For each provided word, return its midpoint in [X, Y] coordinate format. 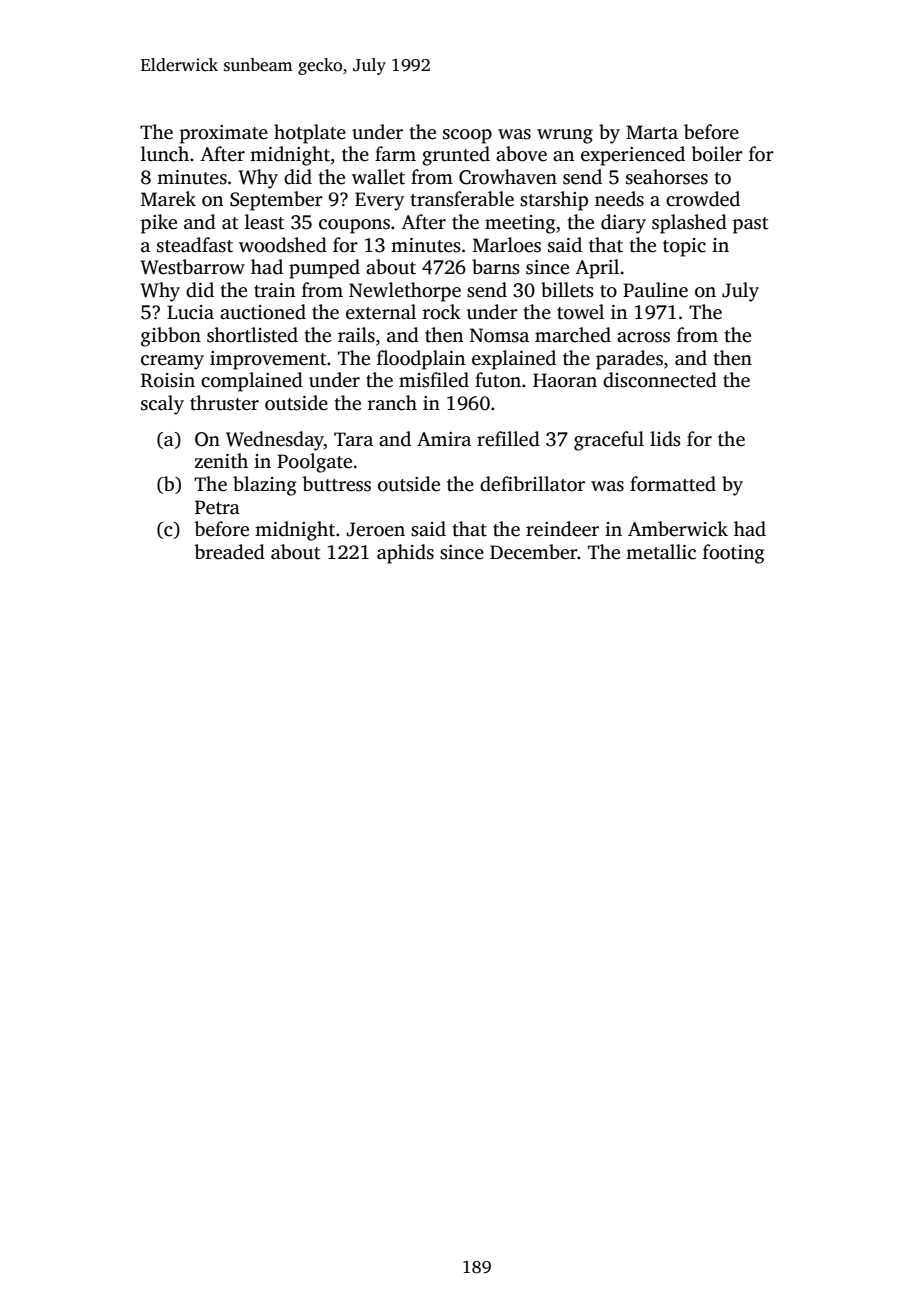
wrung [565, 136]
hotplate [310, 134]
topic [684, 247]
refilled [508, 439]
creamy [172, 362]
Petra [217, 507]
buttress [336, 484]
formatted [673, 484]
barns [496, 267]
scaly [162, 405]
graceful [609, 441]
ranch [392, 403]
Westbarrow [192, 267]
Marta [652, 132]
